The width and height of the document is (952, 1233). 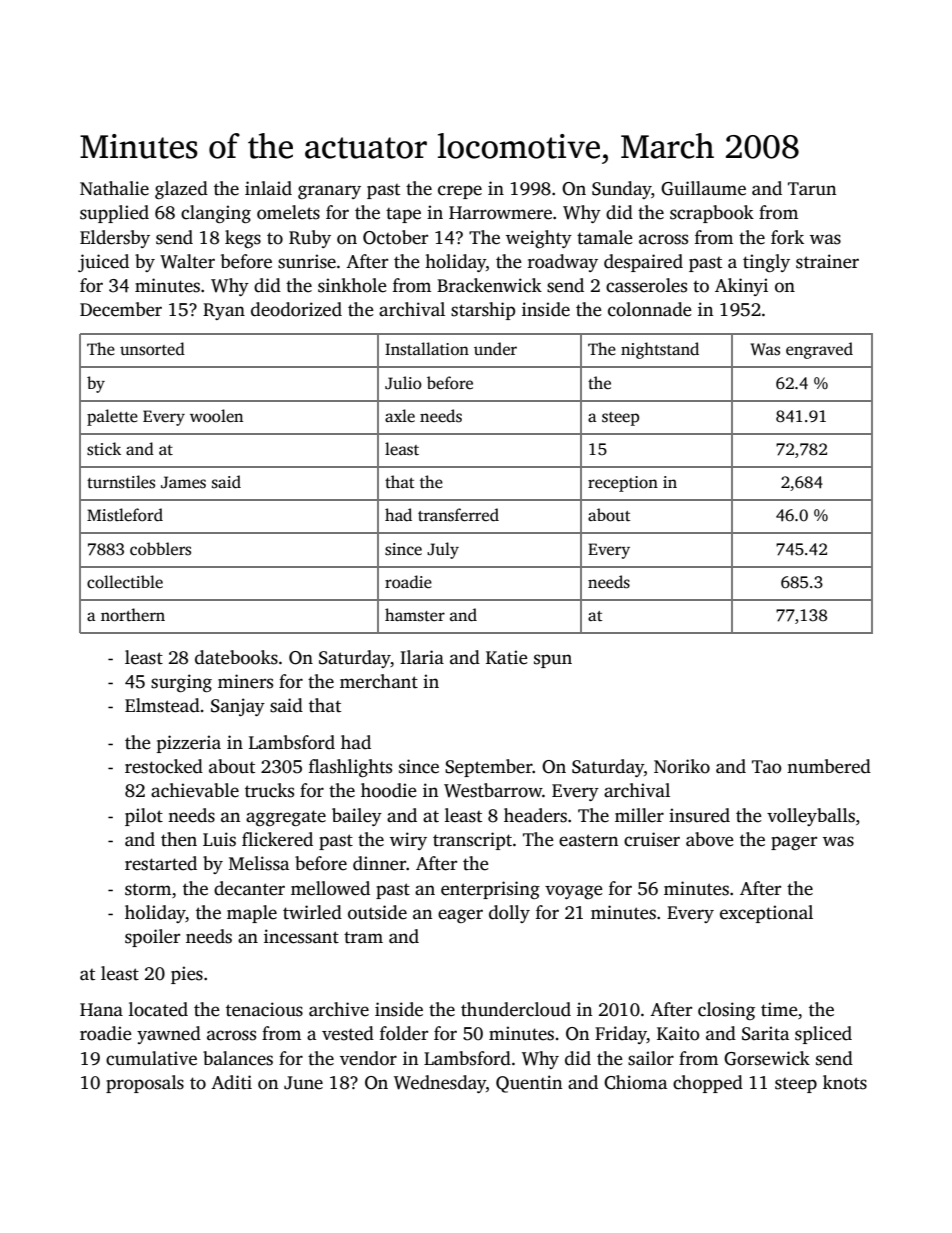 I want to click on spun, so click(x=553, y=661).
